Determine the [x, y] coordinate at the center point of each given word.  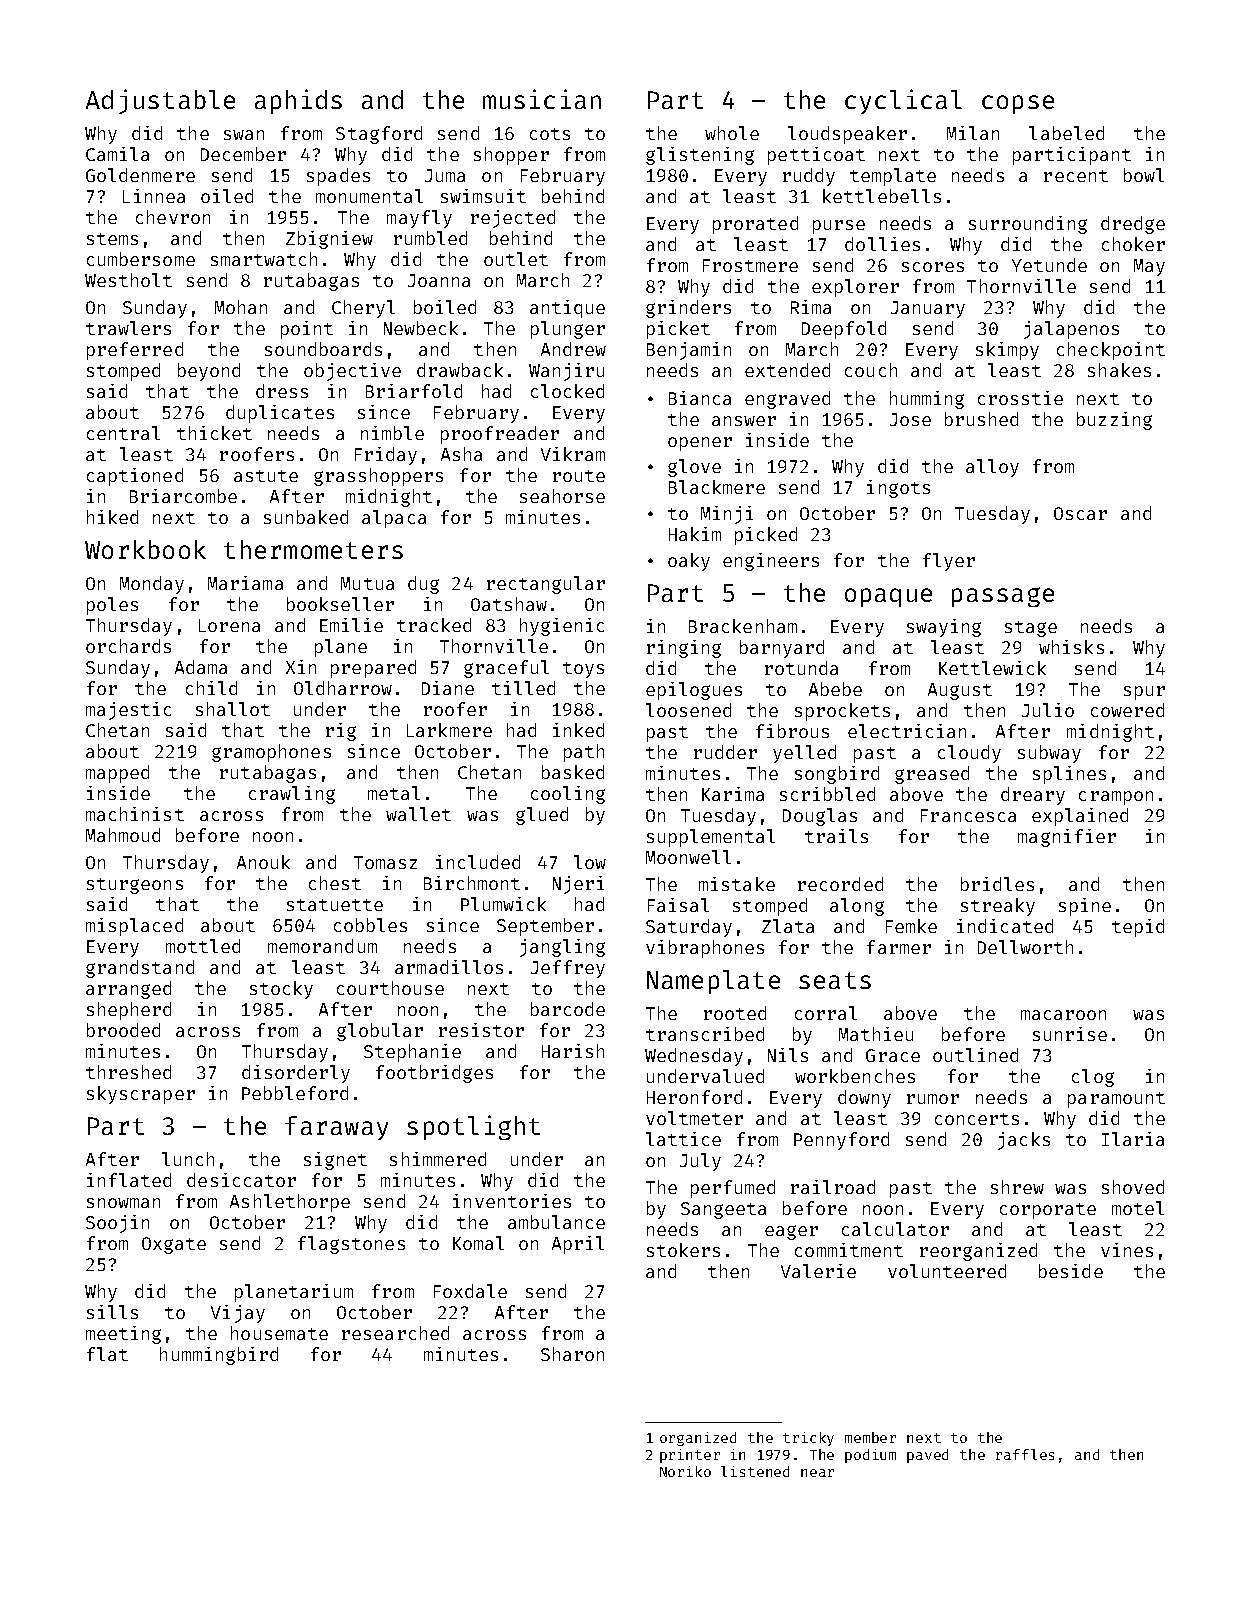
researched [395, 1333]
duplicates [280, 414]
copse [1018, 104]
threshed [128, 1072]
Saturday [689, 928]
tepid [1138, 928]
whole [732, 133]
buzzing [1114, 421]
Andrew [573, 349]
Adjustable [160, 101]
